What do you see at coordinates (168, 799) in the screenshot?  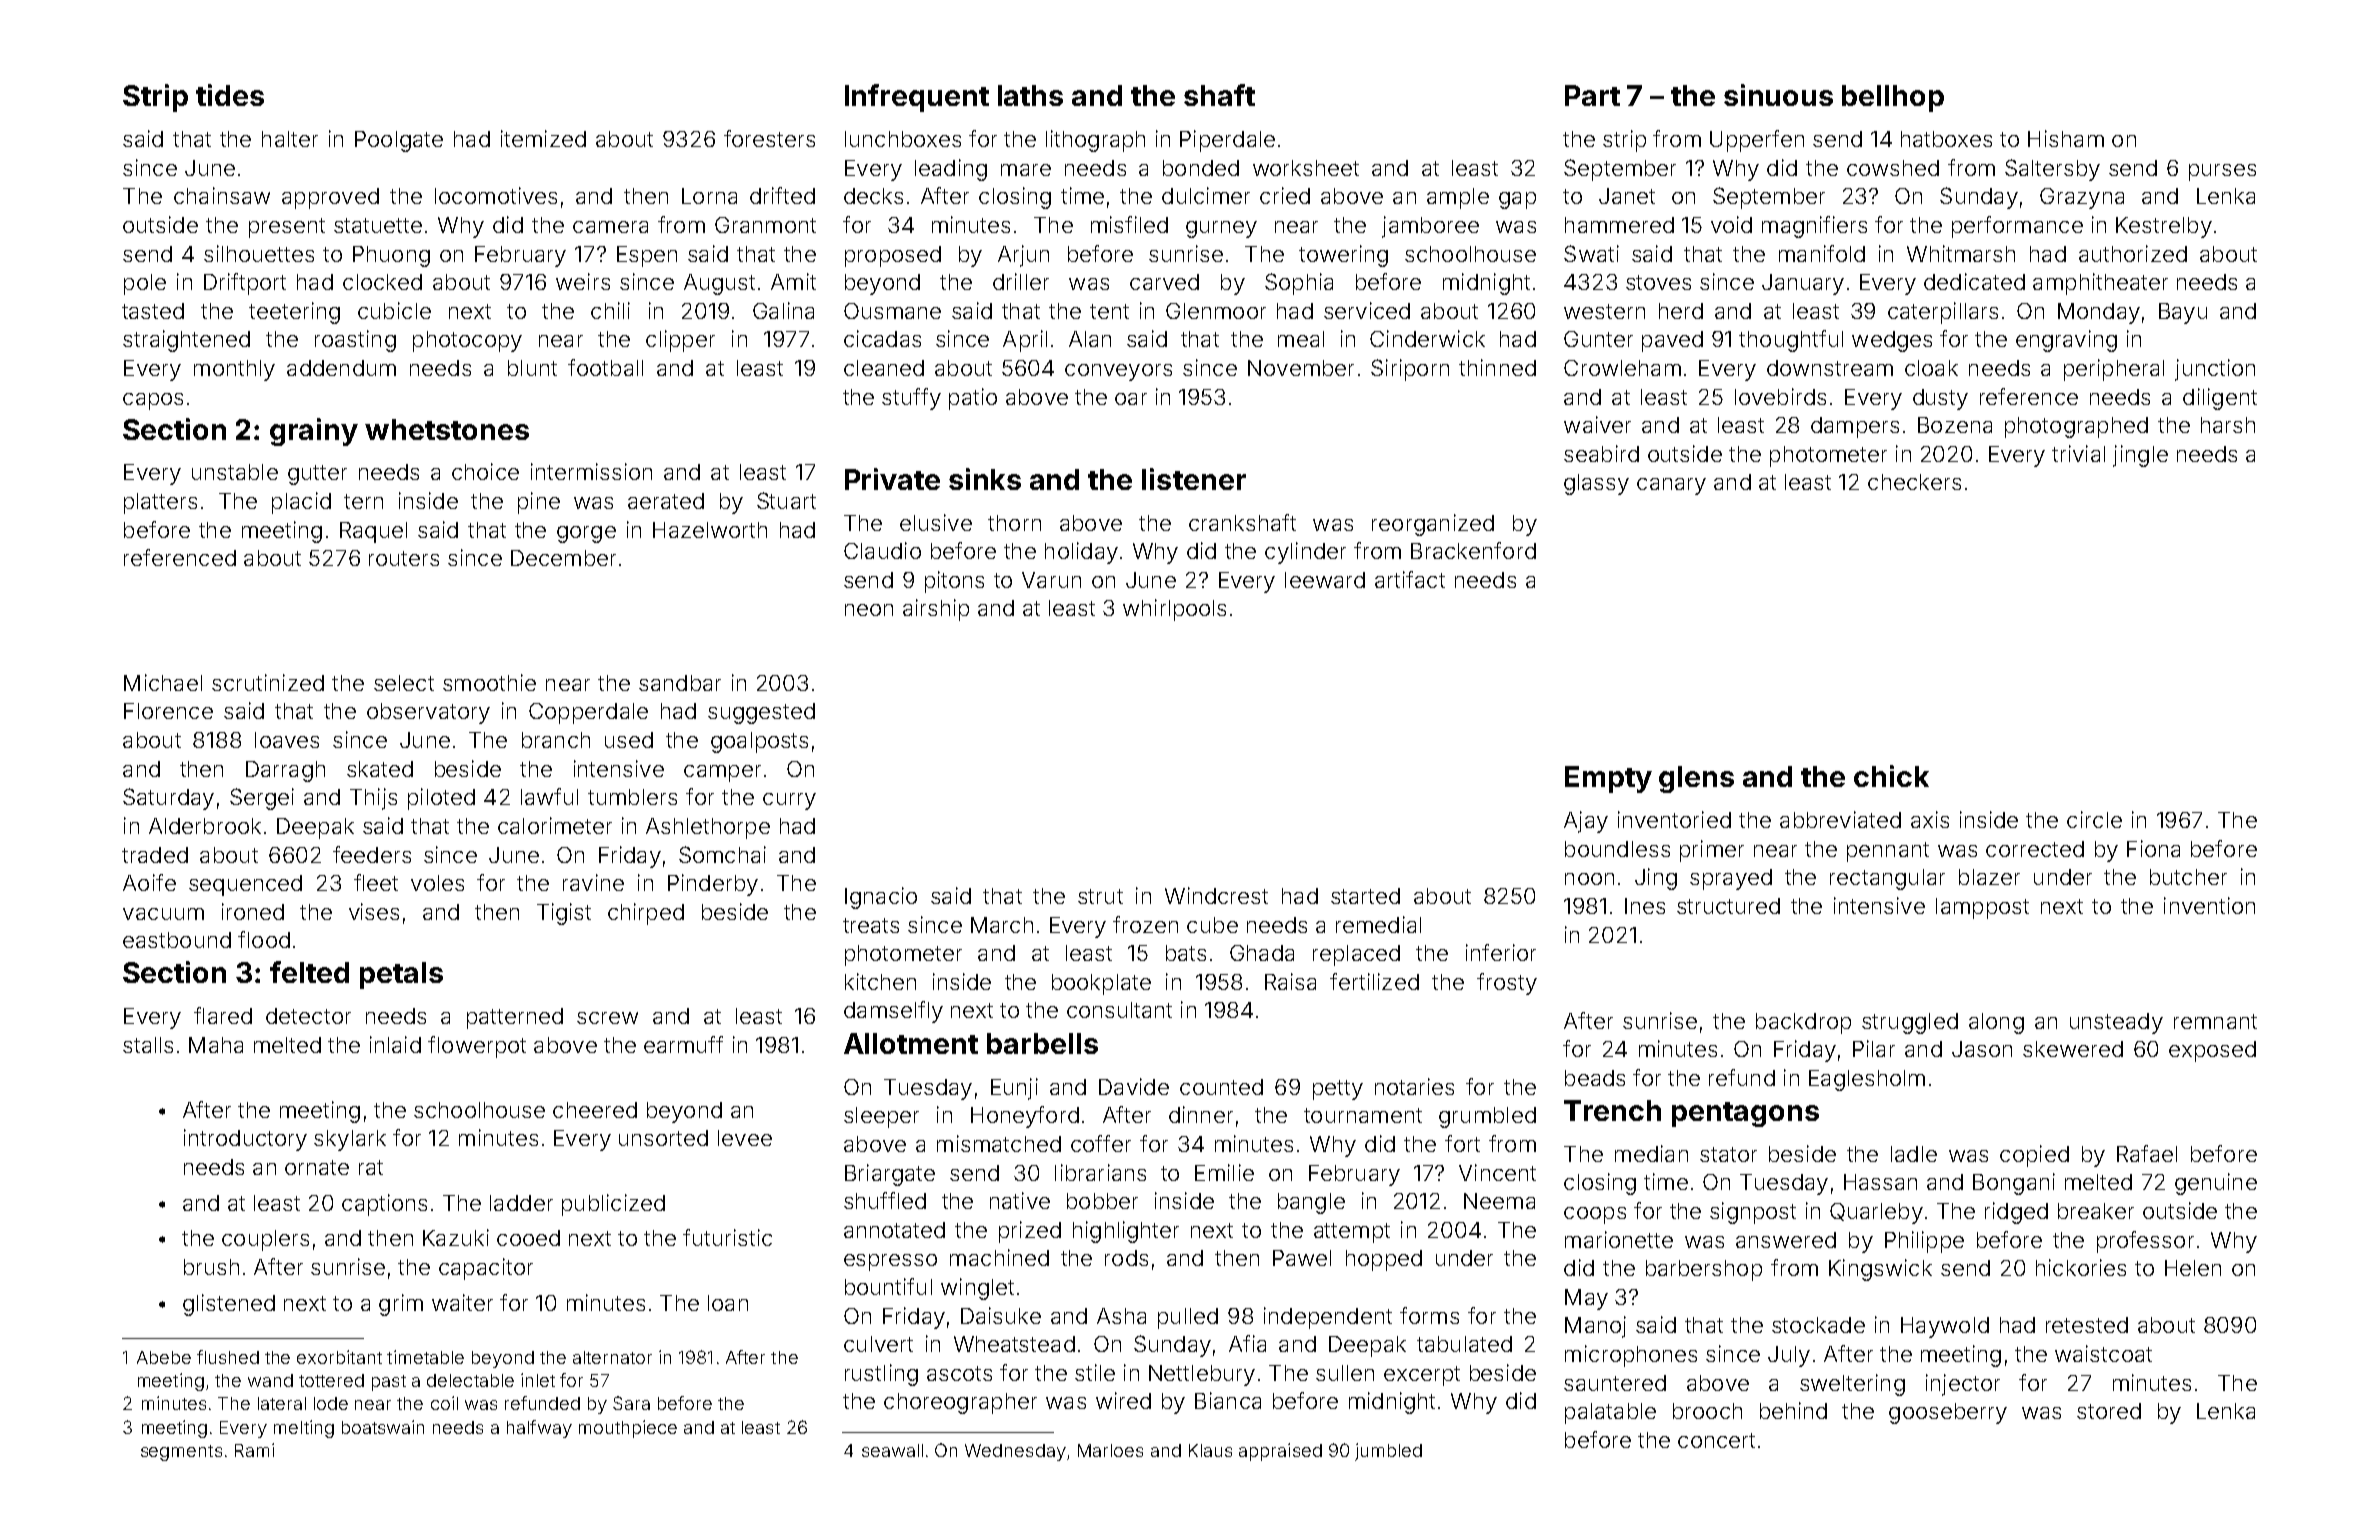 I see `Saturday` at bounding box center [168, 799].
